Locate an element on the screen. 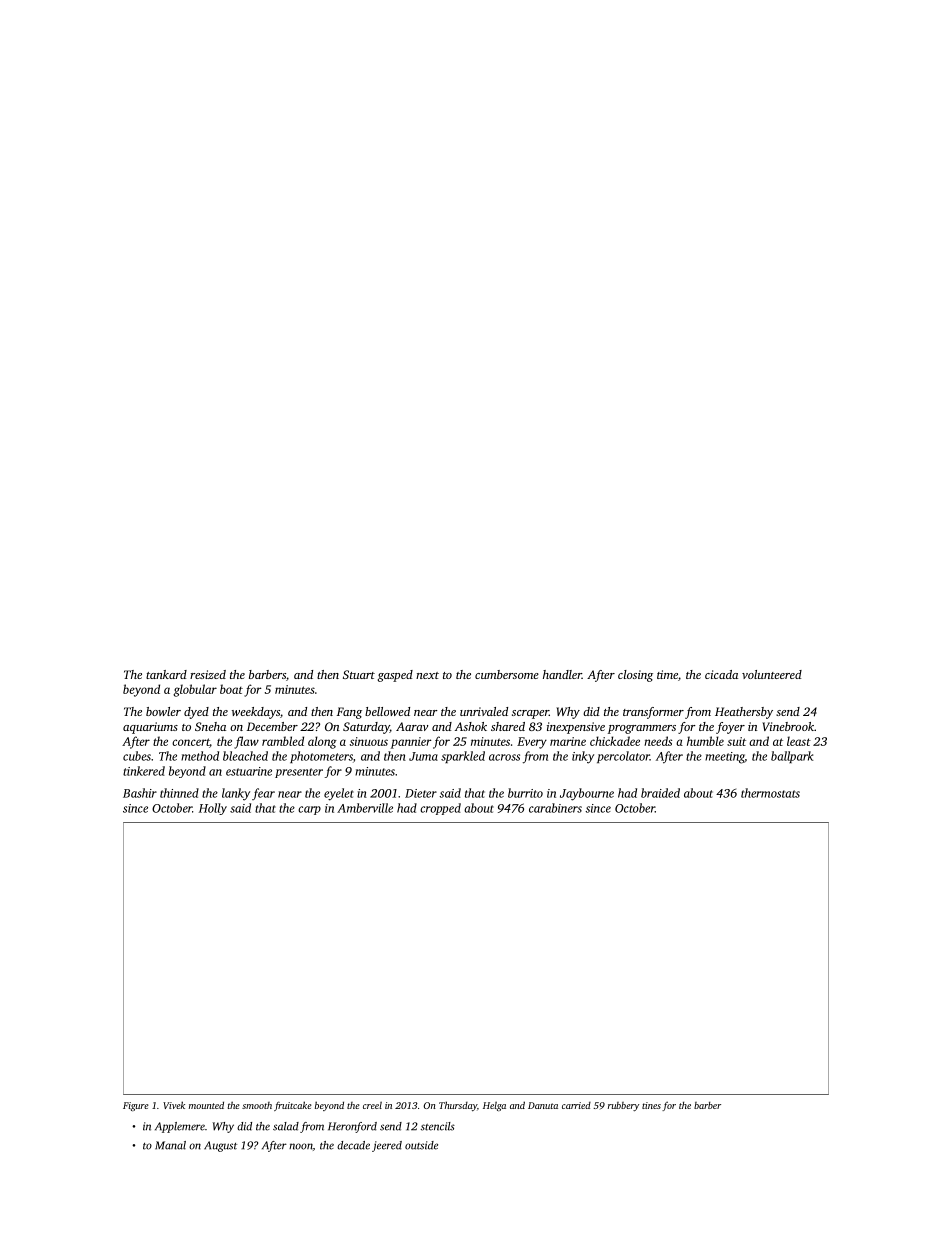 The image size is (952, 1233). carp is located at coordinates (309, 810).
